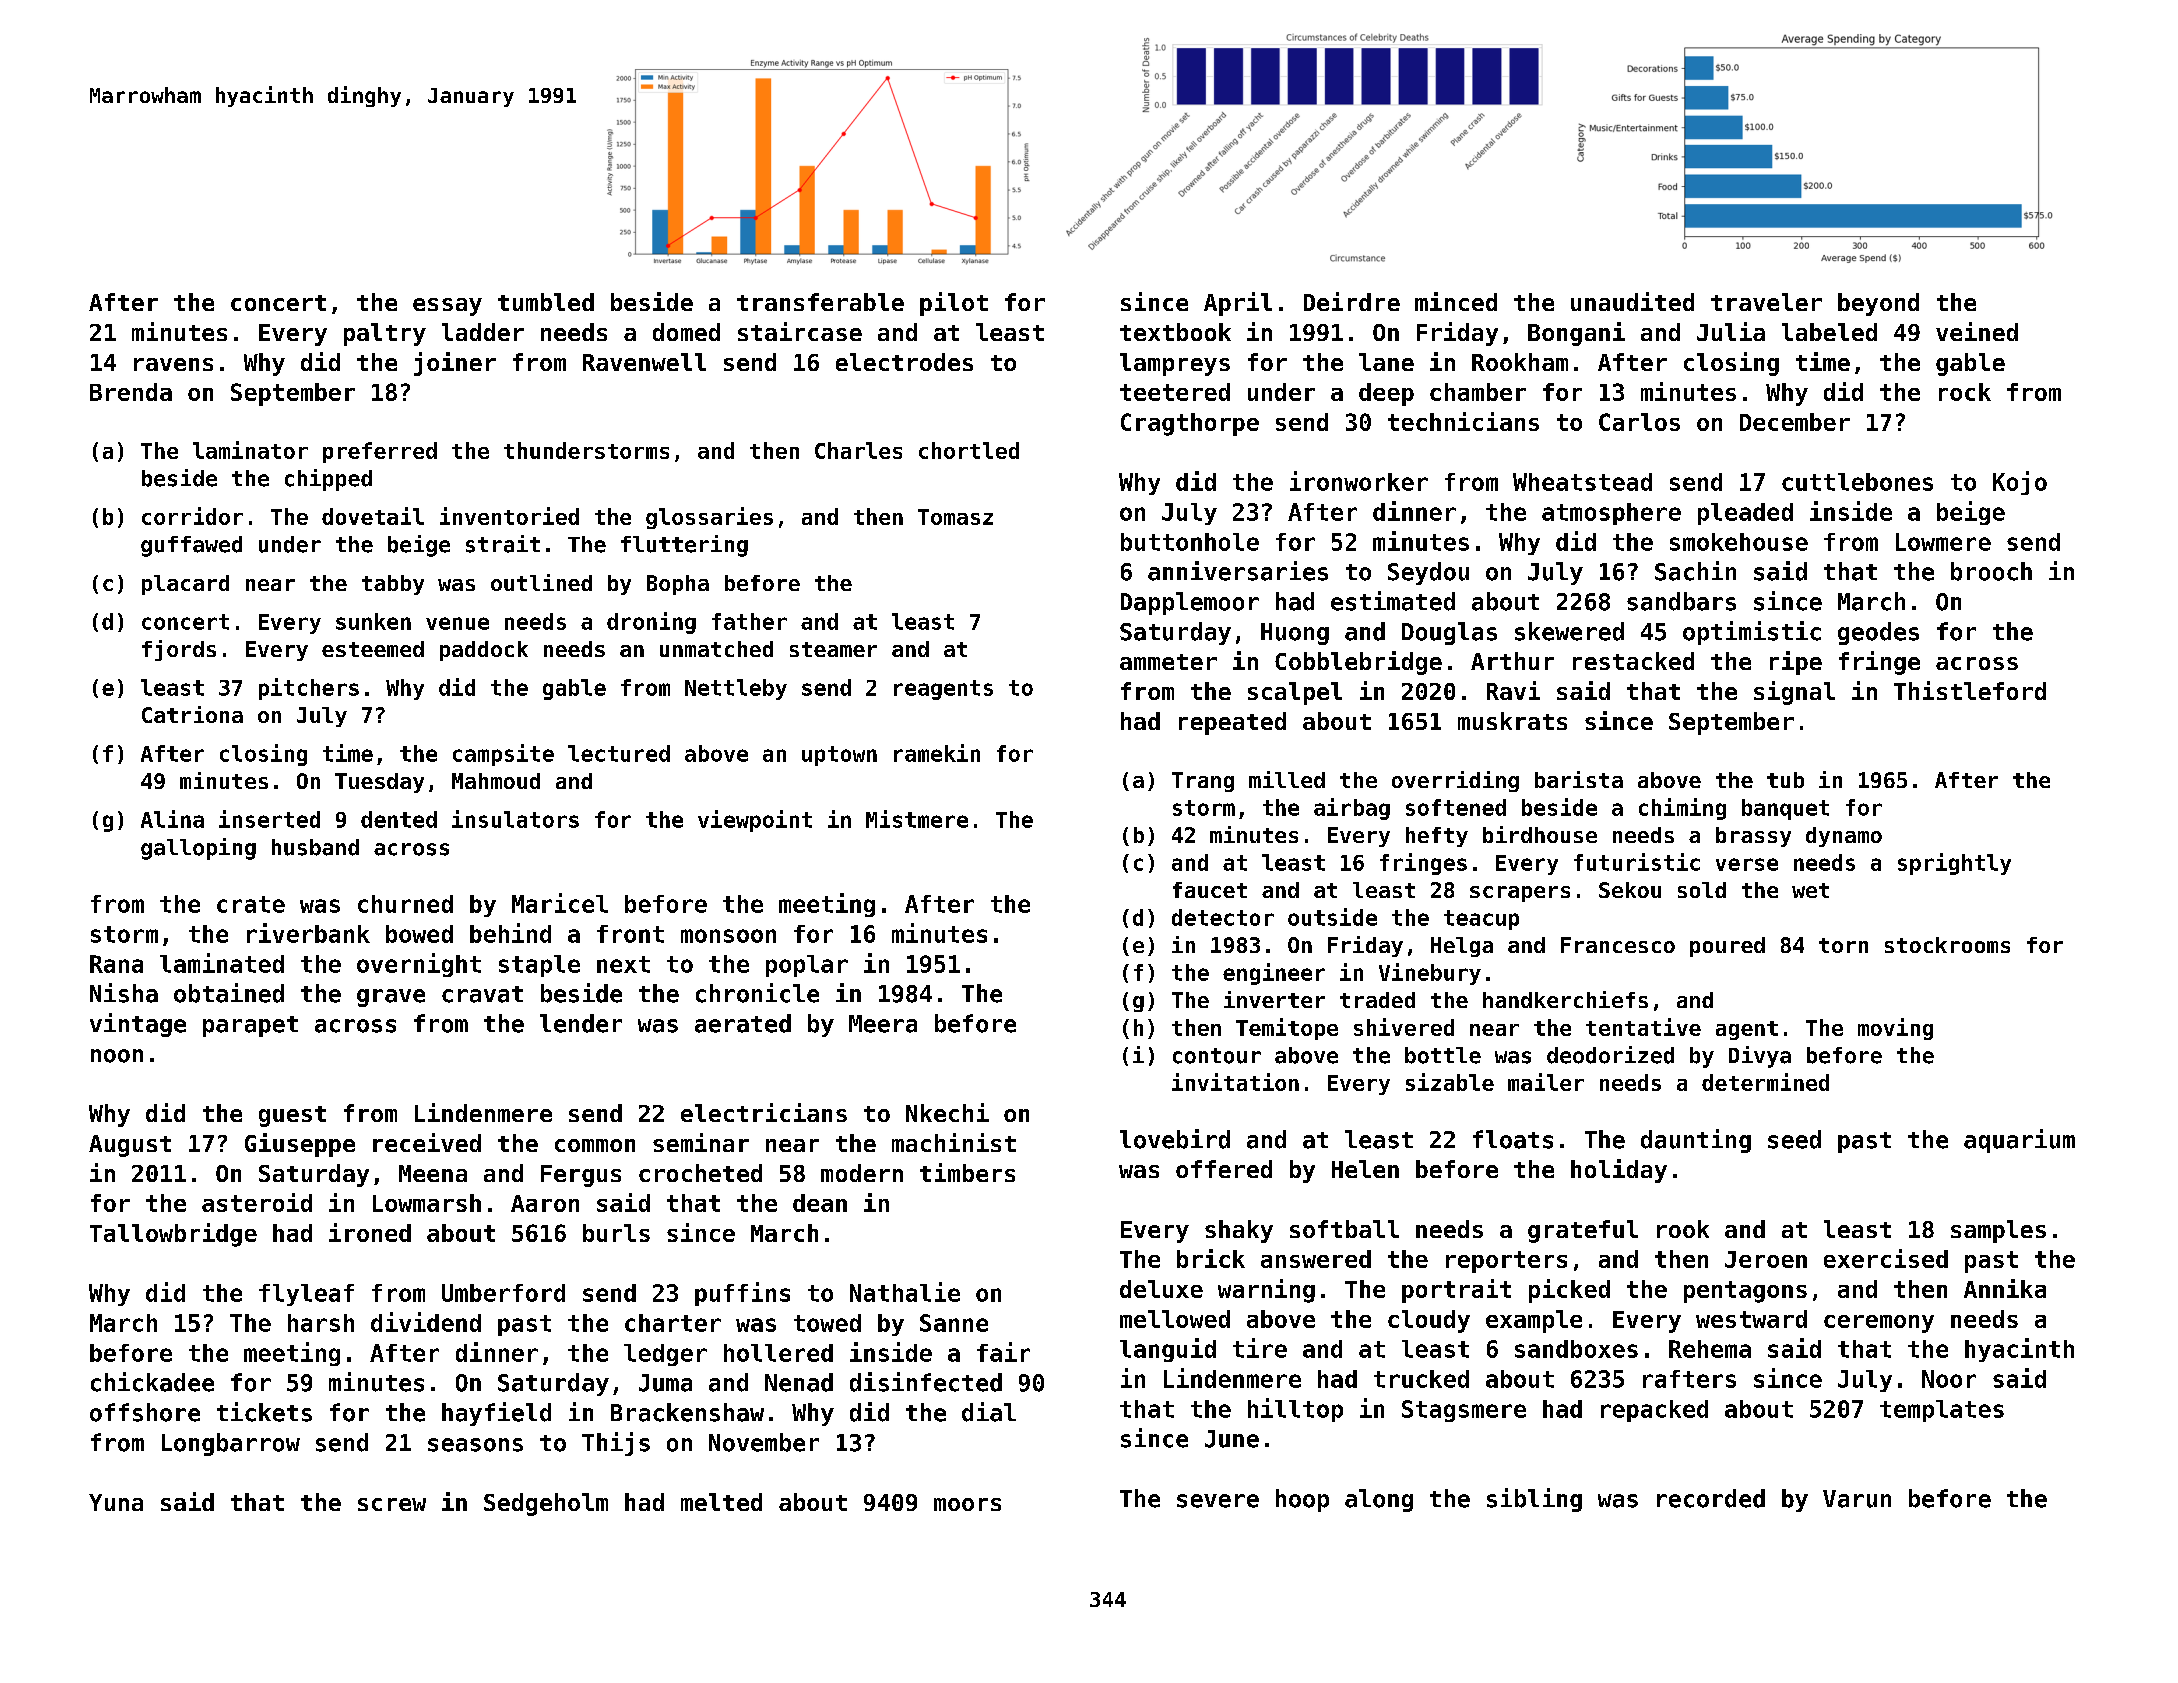  Describe the element at coordinates (954, 304) in the screenshot. I see `pilot` at that location.
